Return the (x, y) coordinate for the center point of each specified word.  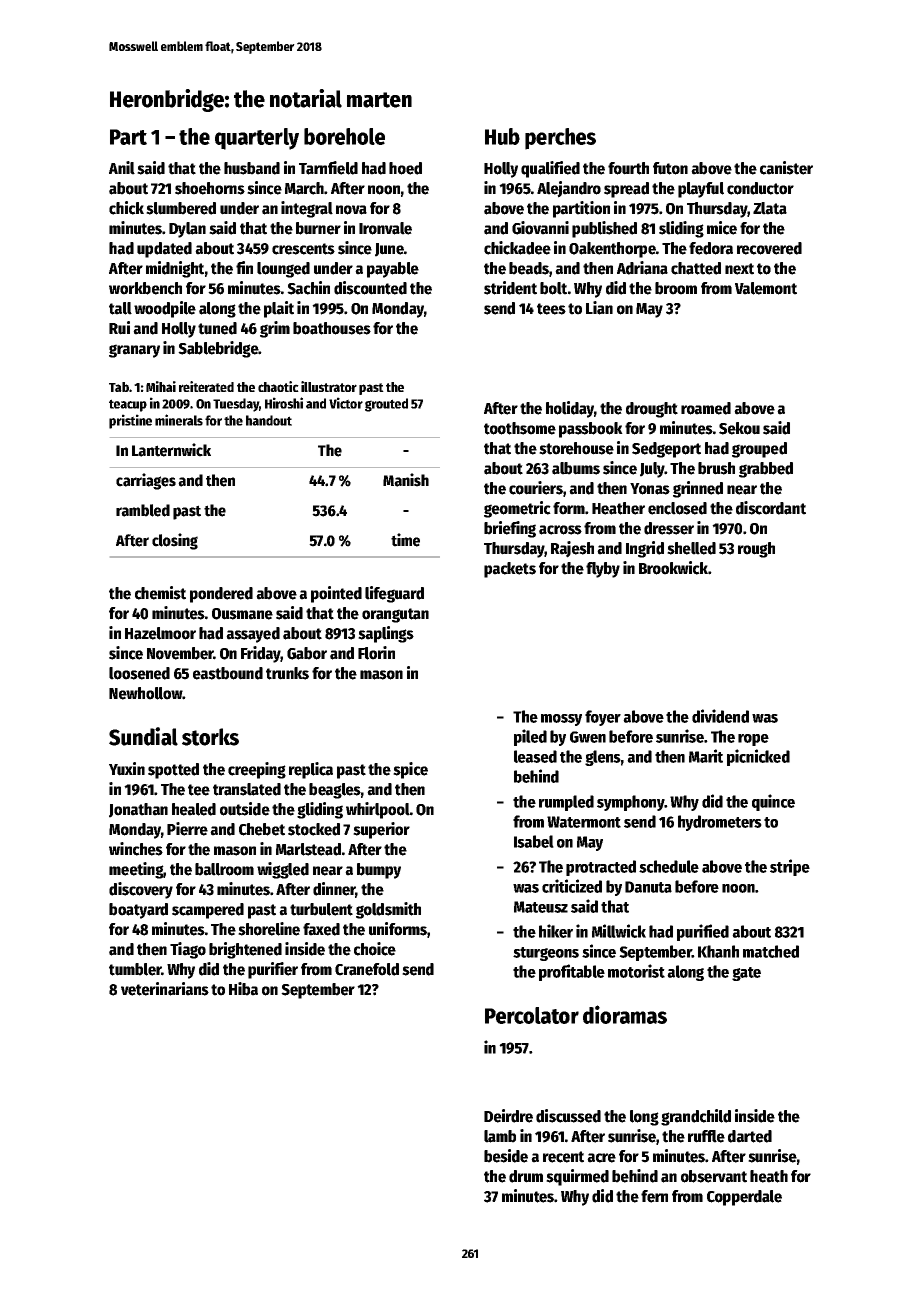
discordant (771, 508)
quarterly (257, 139)
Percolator (532, 1015)
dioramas (625, 1014)
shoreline (269, 929)
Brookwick (673, 568)
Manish (406, 480)
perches (560, 139)
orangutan (395, 615)
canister (786, 168)
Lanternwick (171, 450)
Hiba (243, 989)
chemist (160, 593)
